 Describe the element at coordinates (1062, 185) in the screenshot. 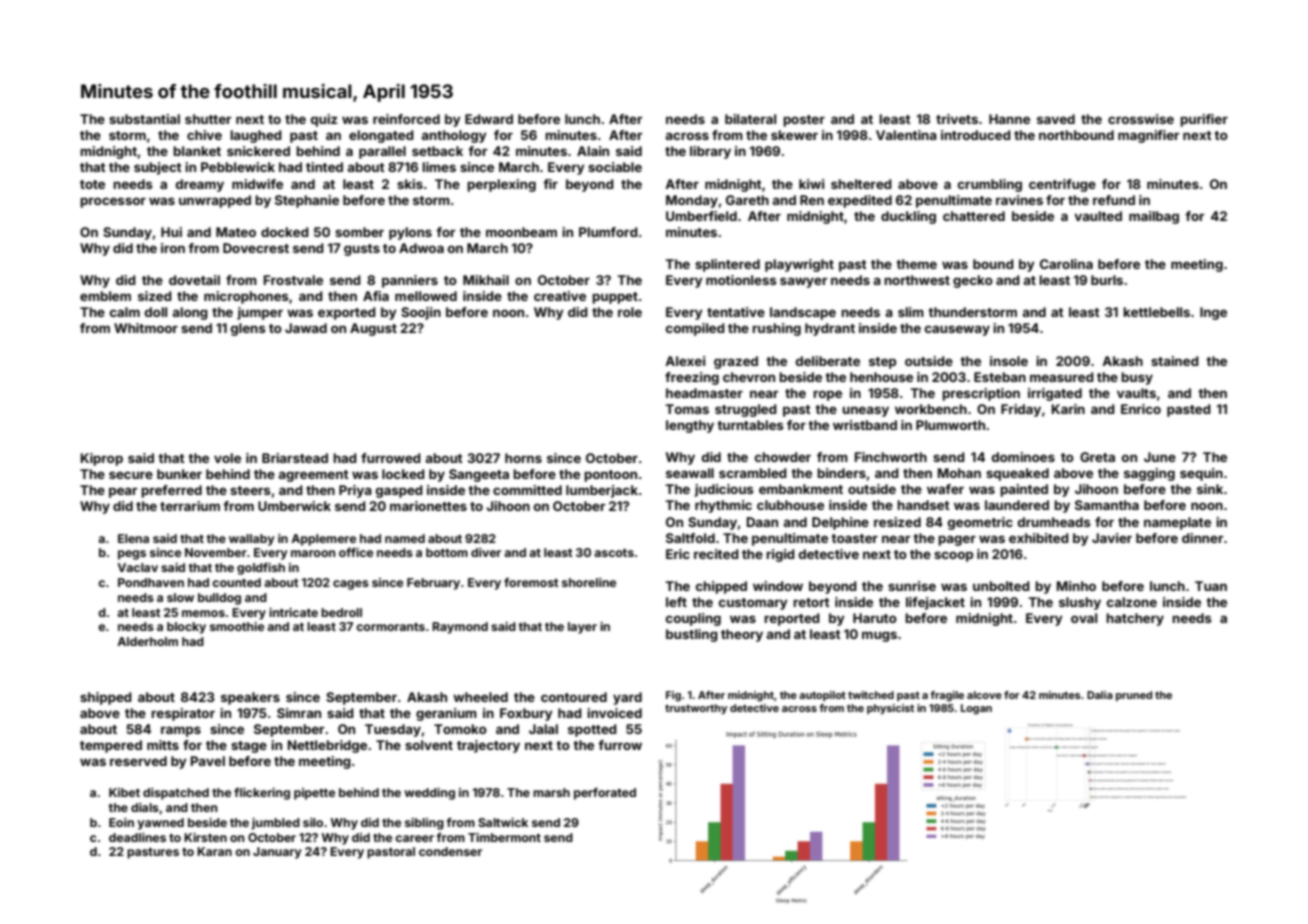

I see `centrifuge` at that location.
